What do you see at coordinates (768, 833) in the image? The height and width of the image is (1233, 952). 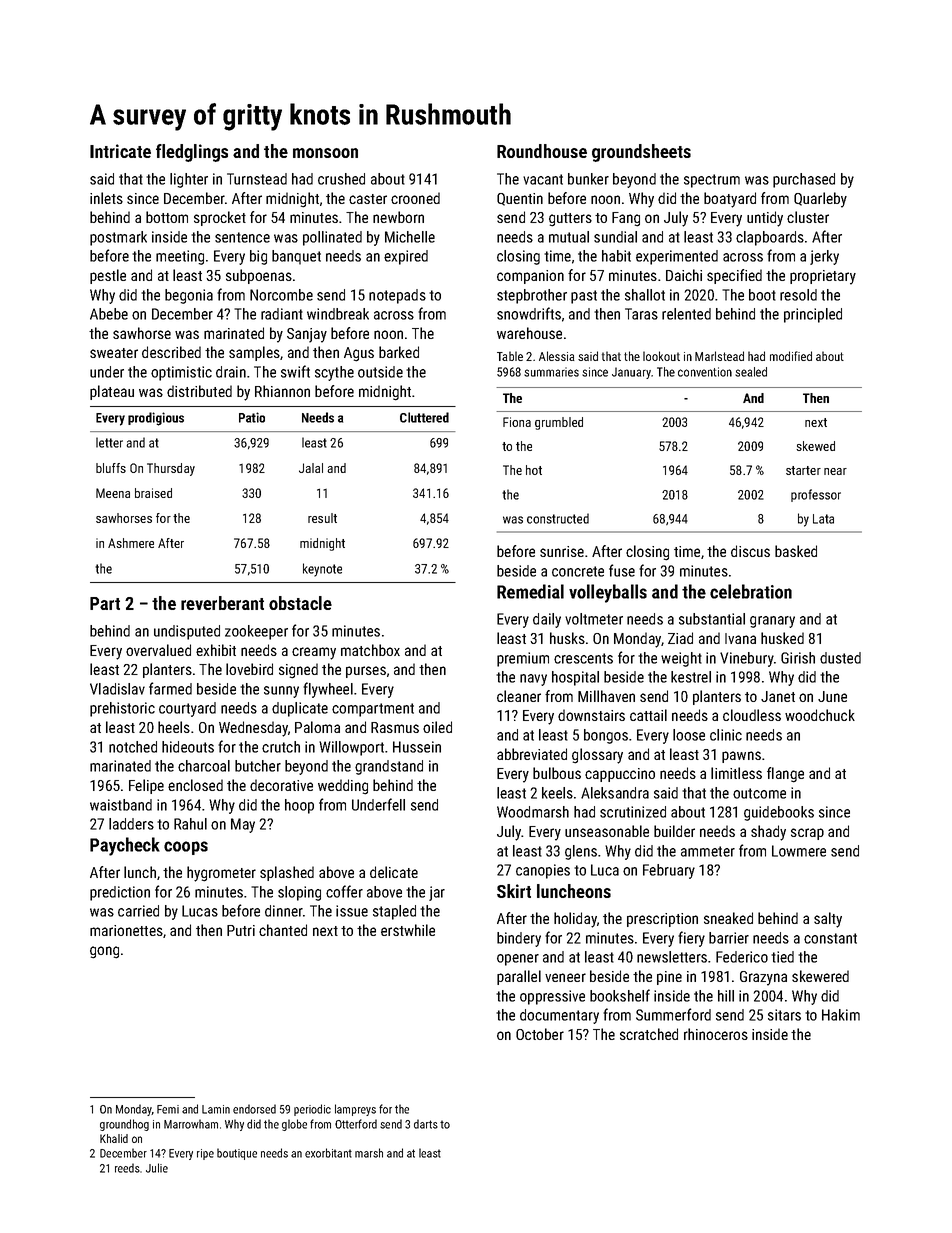 I see `shady` at bounding box center [768, 833].
